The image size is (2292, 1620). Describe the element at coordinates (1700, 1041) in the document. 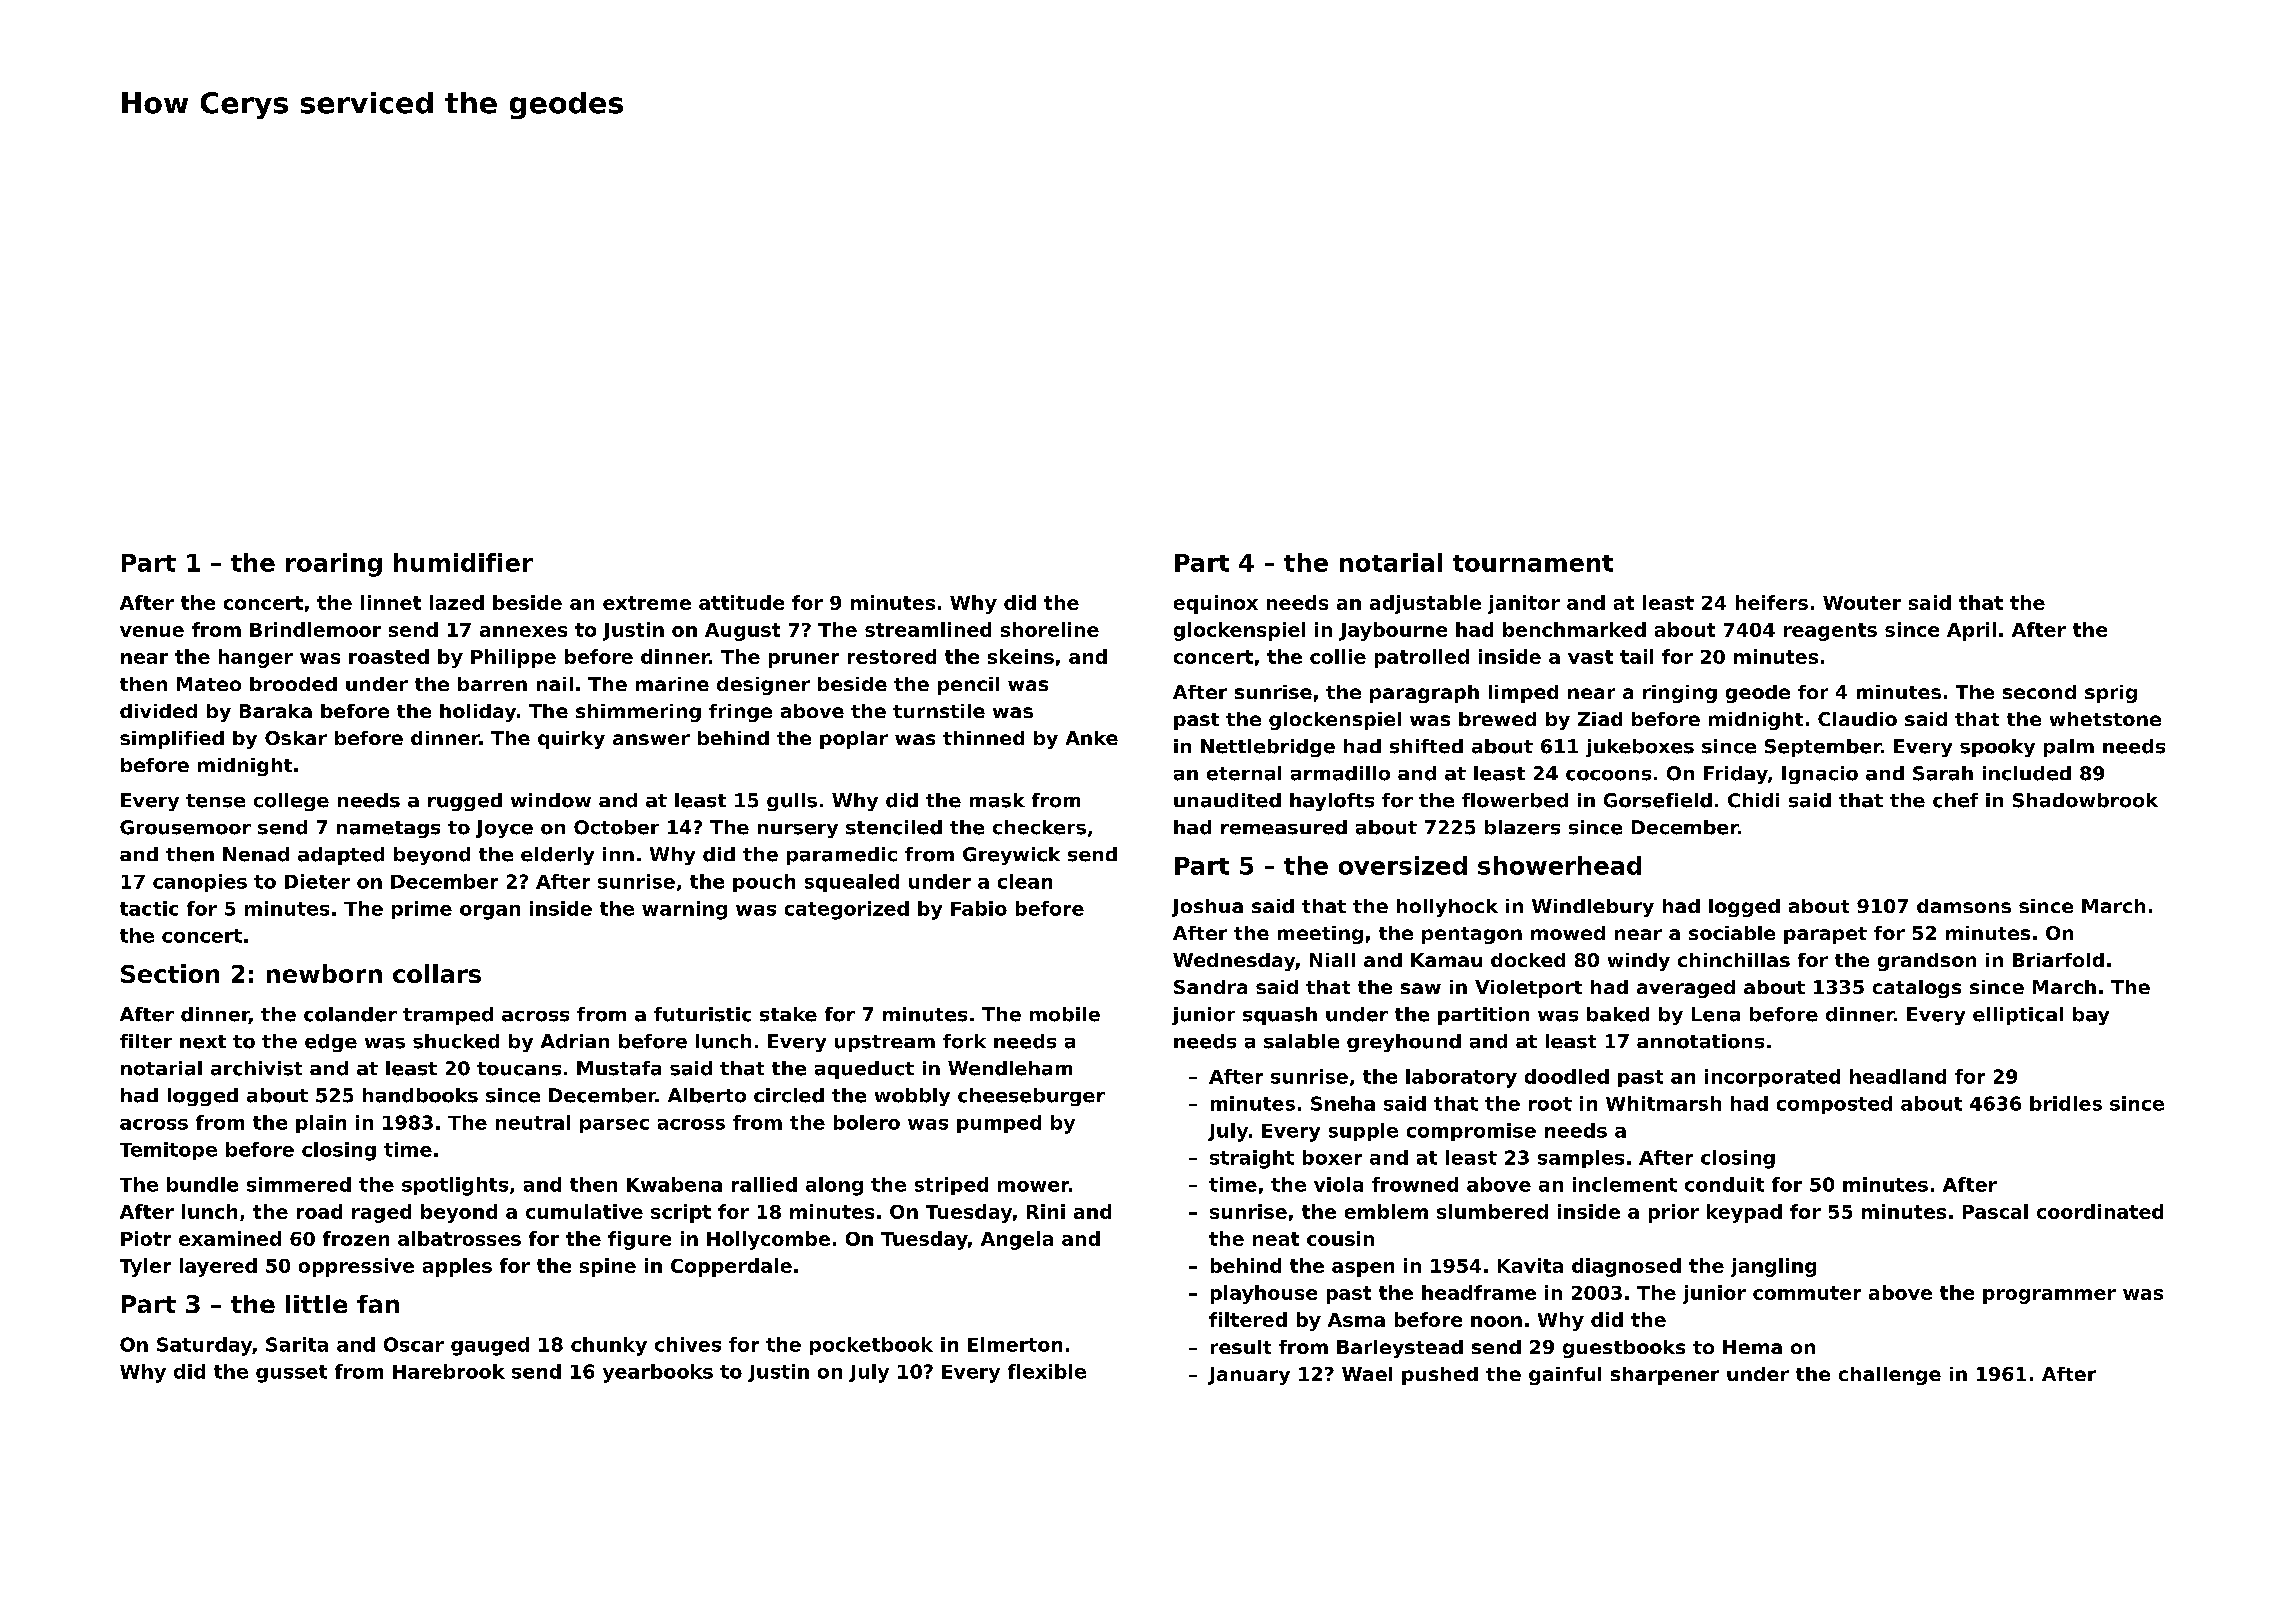

I see `annotations` at that location.
